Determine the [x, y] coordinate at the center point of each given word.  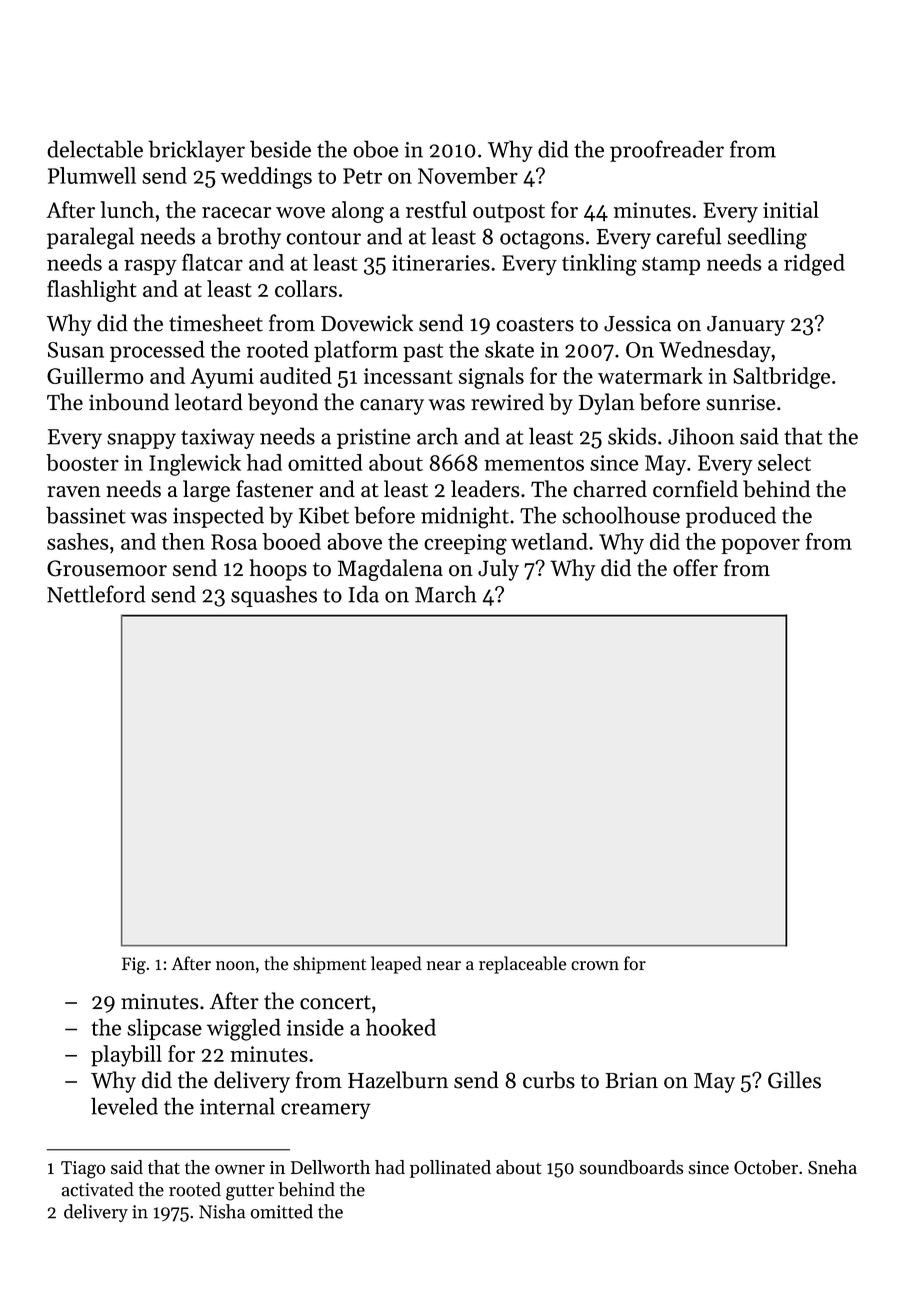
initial [791, 209]
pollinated [450, 1169]
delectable [95, 149]
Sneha [832, 1167]
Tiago [83, 1170]
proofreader [667, 151]
